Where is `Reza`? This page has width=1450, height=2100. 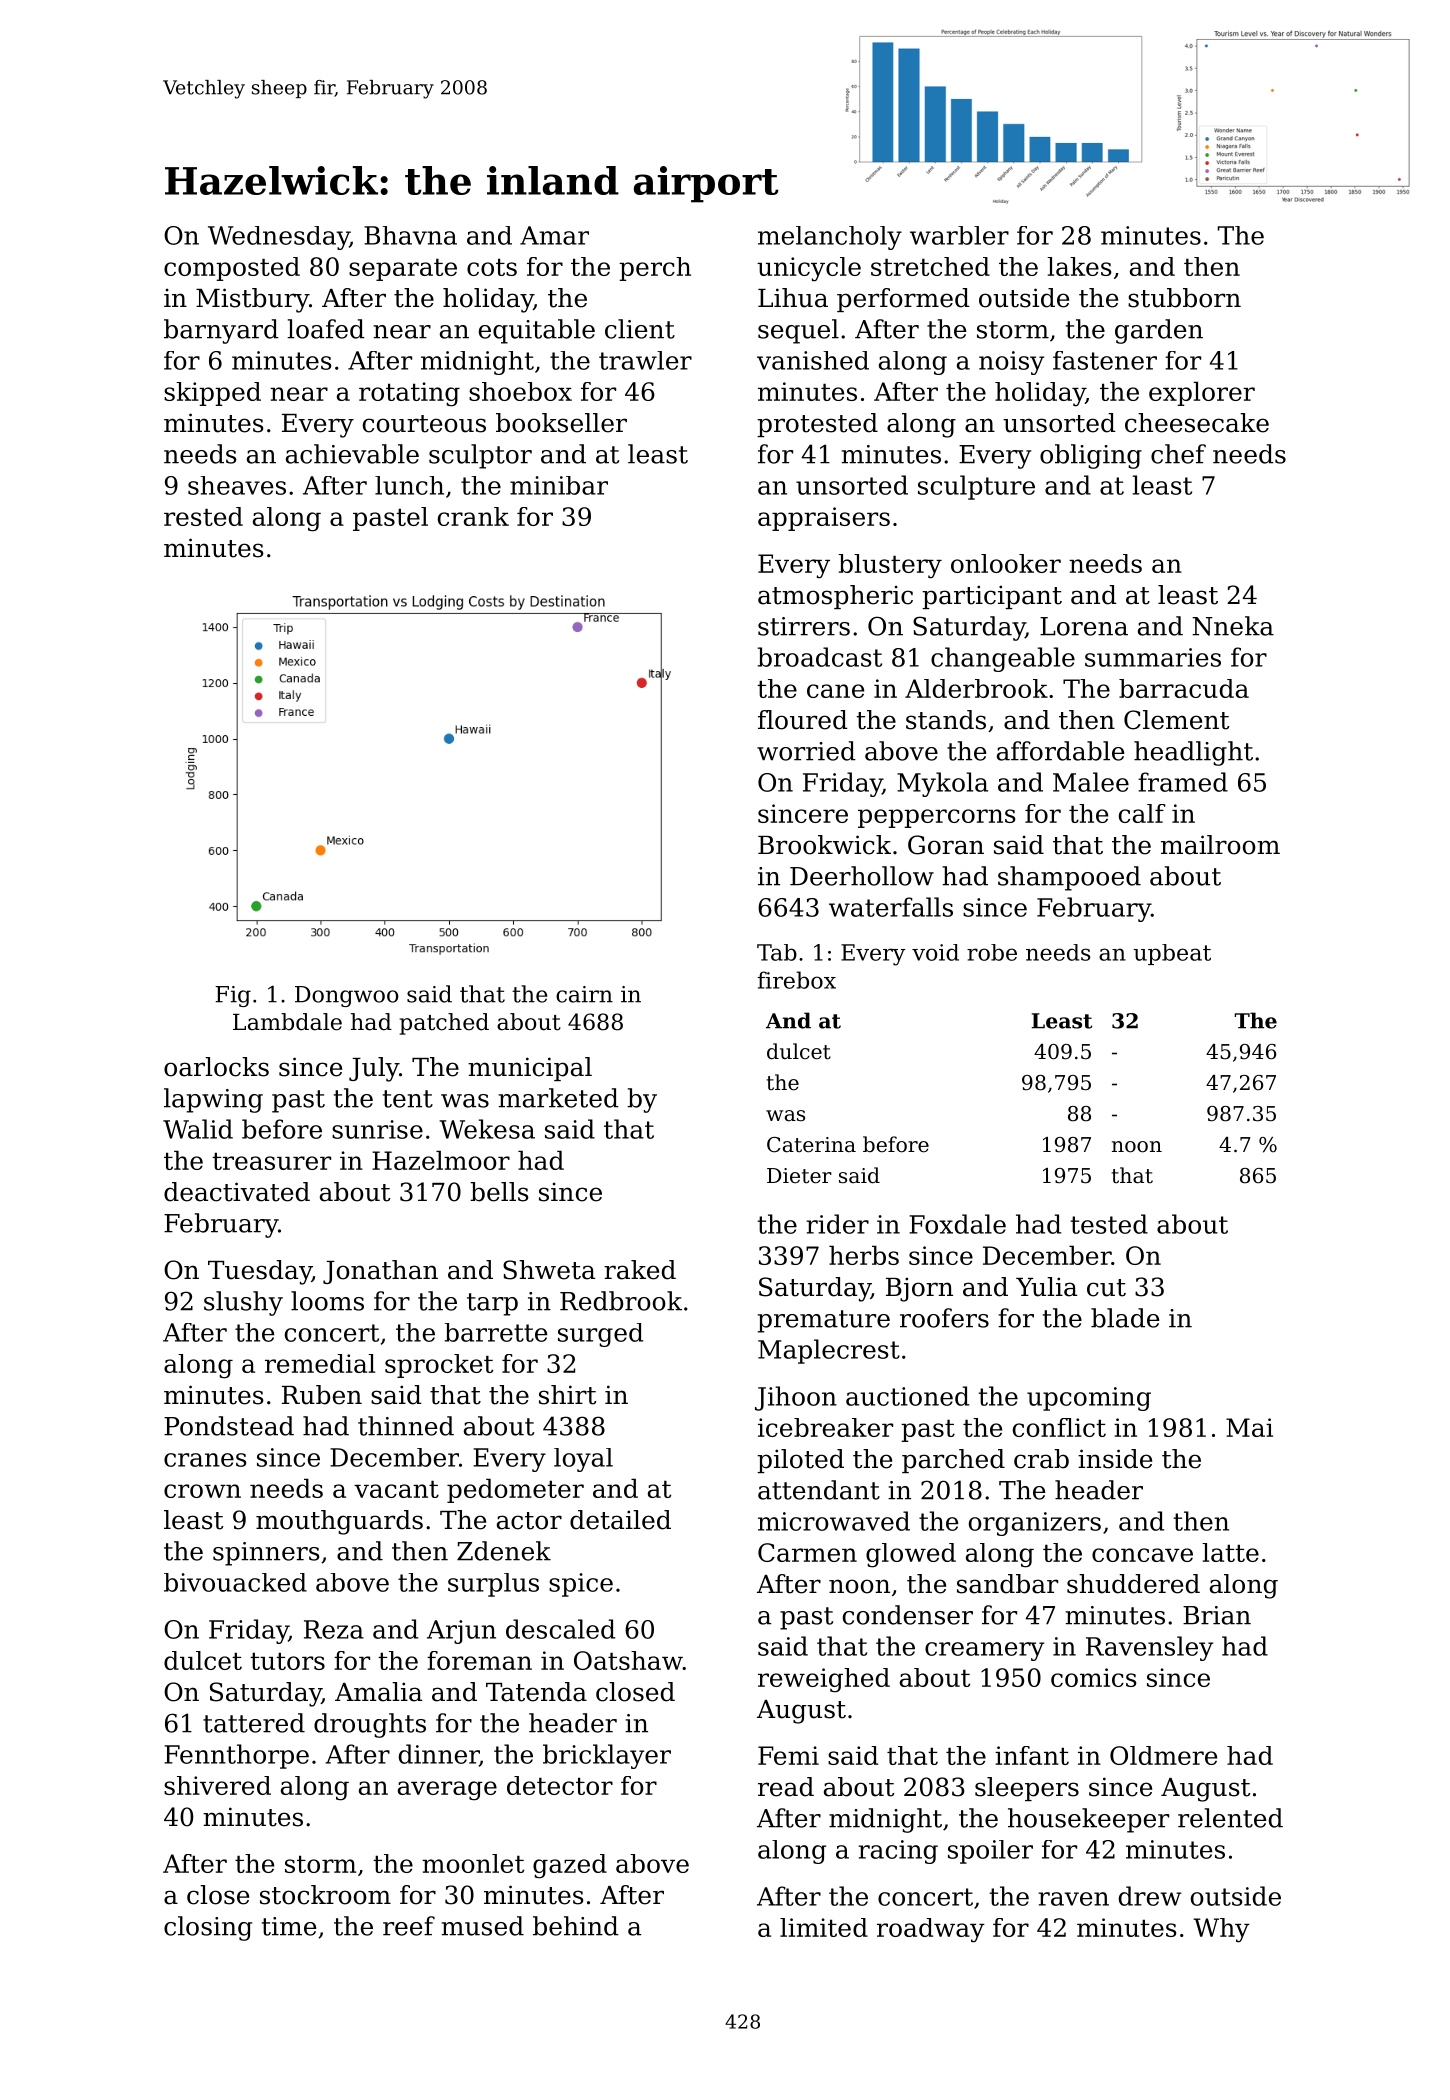
Reza is located at coordinates (334, 1629).
